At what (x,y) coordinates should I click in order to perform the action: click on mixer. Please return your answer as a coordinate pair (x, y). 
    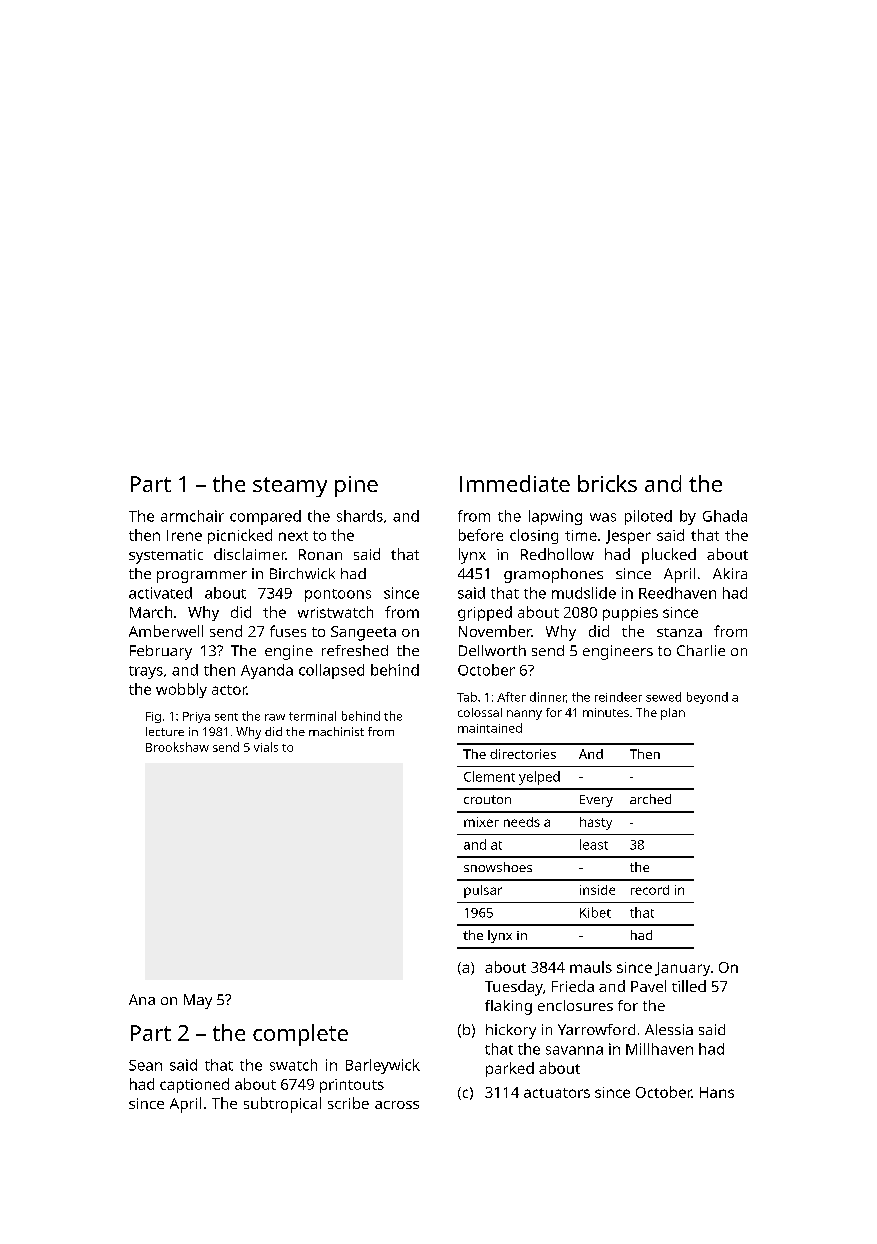
    Looking at the image, I should click on (481, 822).
